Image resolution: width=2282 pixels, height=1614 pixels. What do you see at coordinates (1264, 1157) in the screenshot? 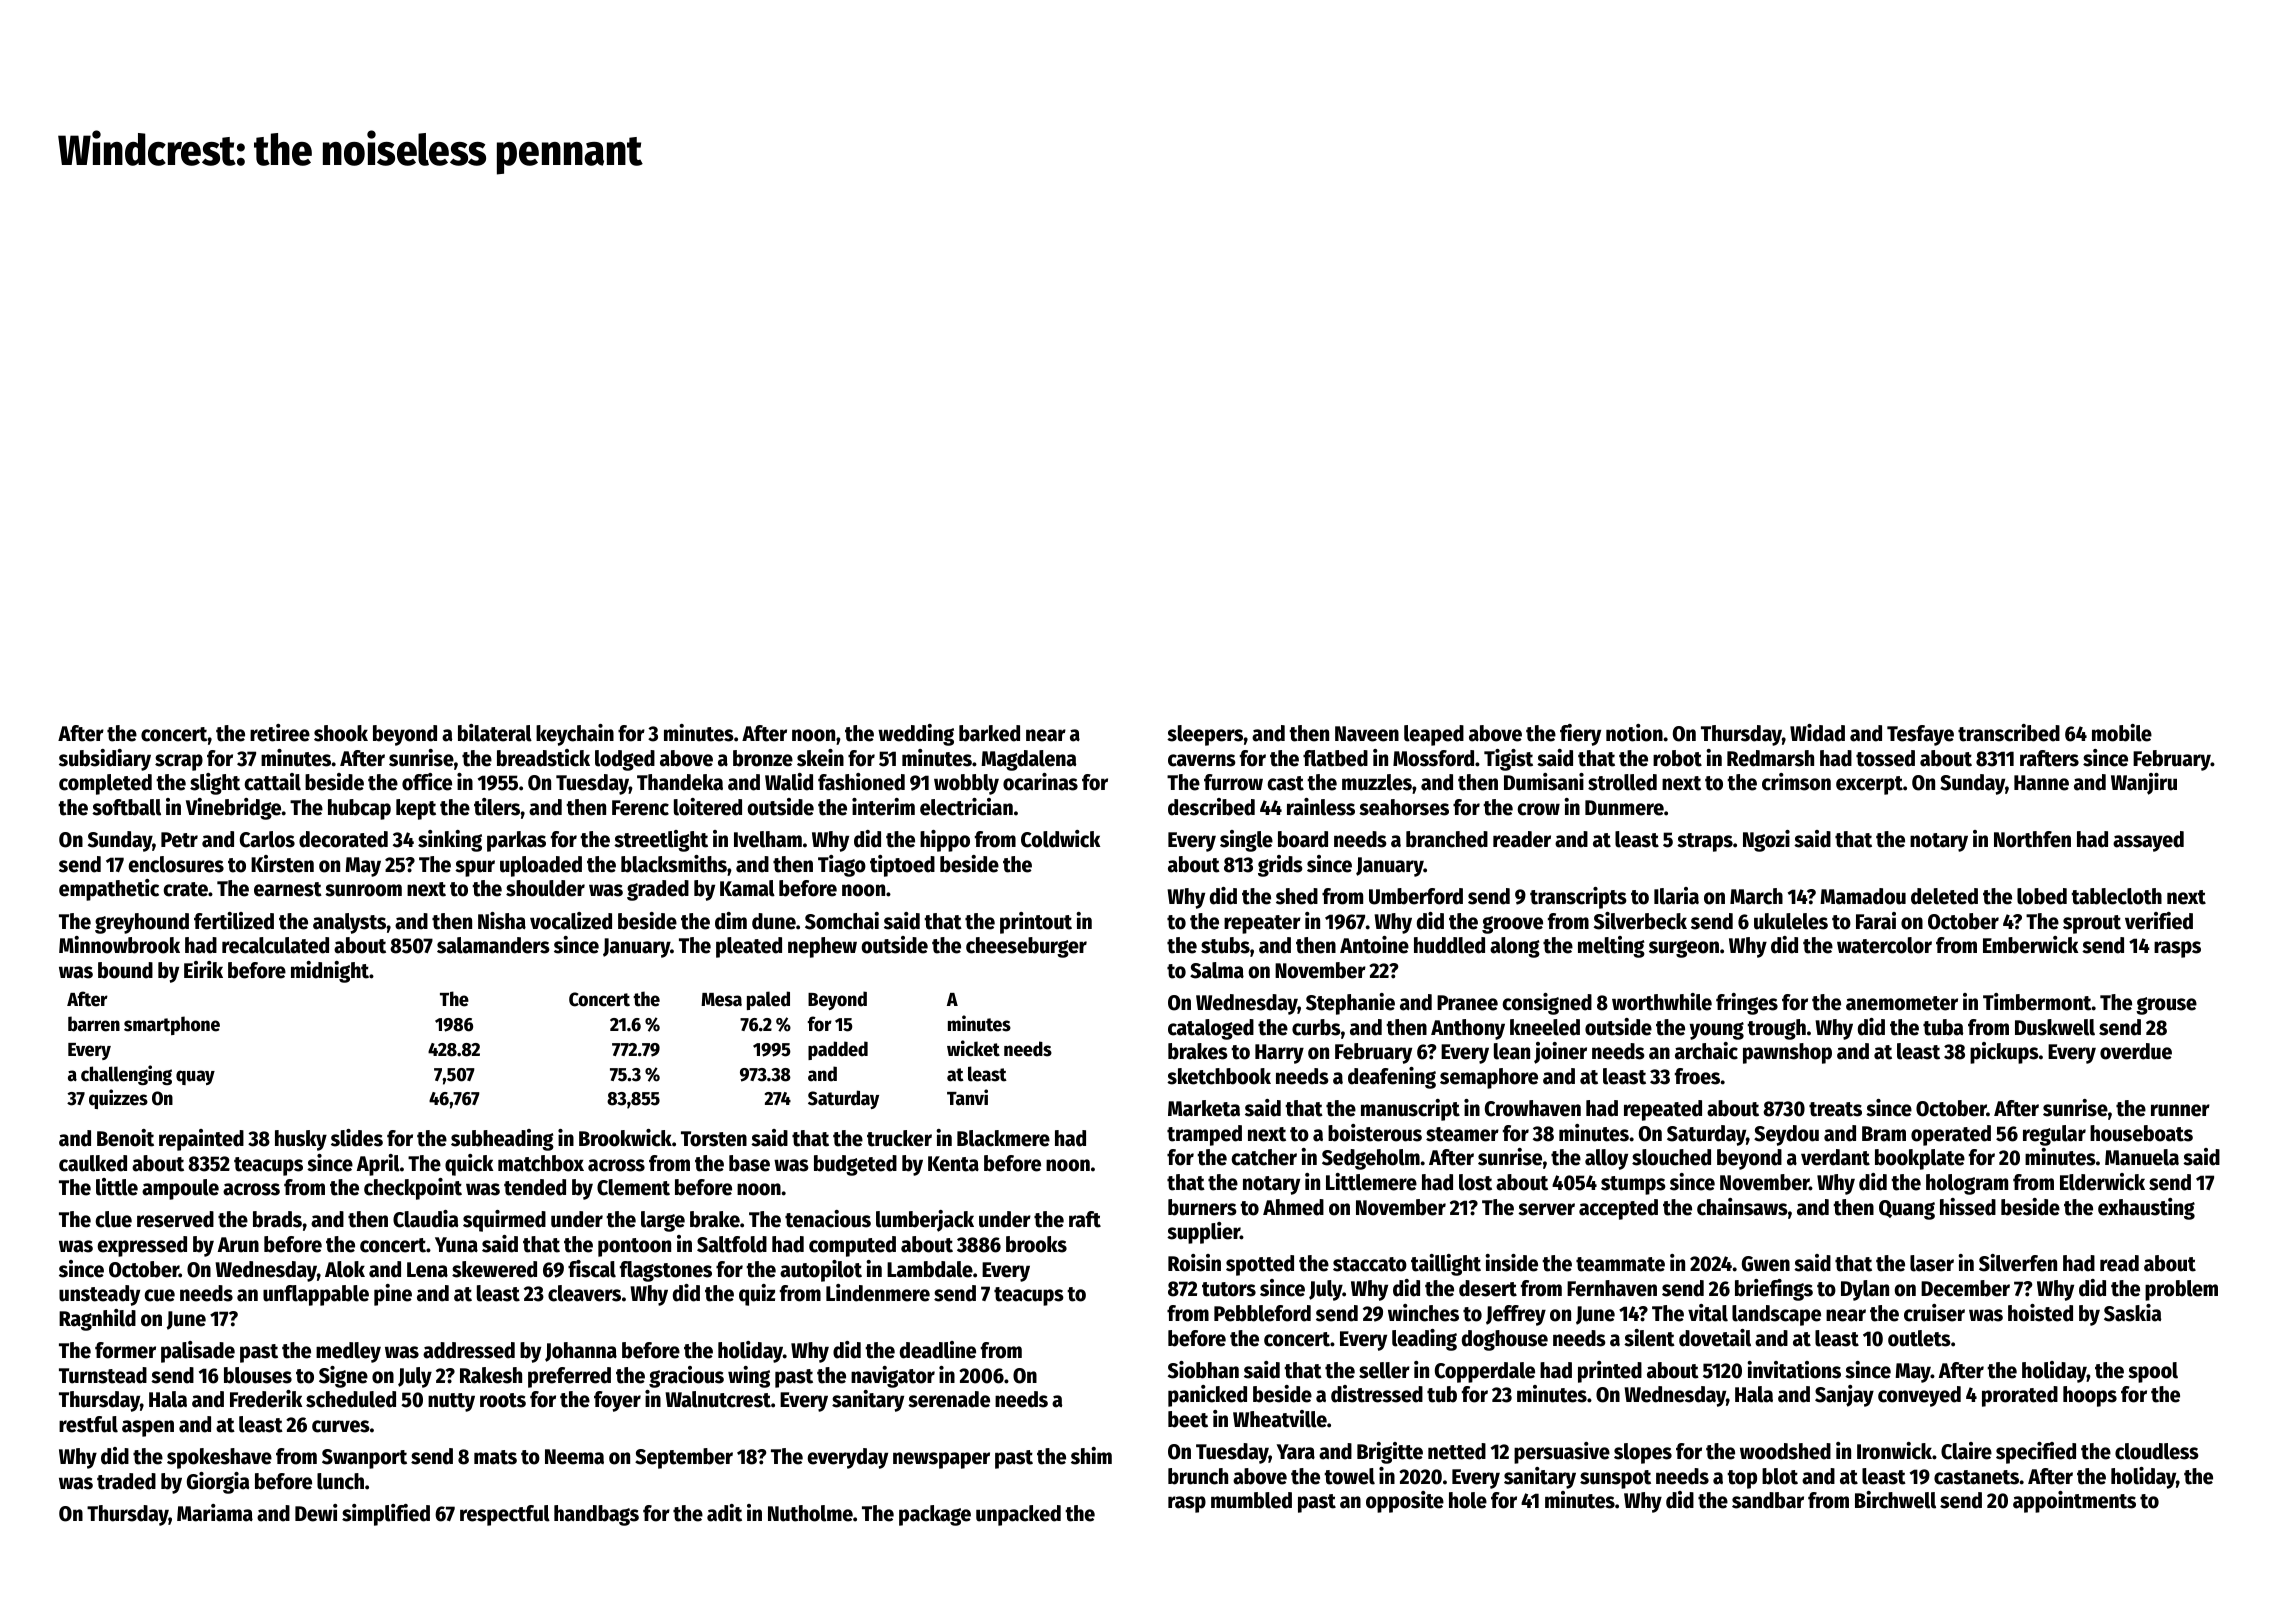
I see `catcher` at bounding box center [1264, 1157].
